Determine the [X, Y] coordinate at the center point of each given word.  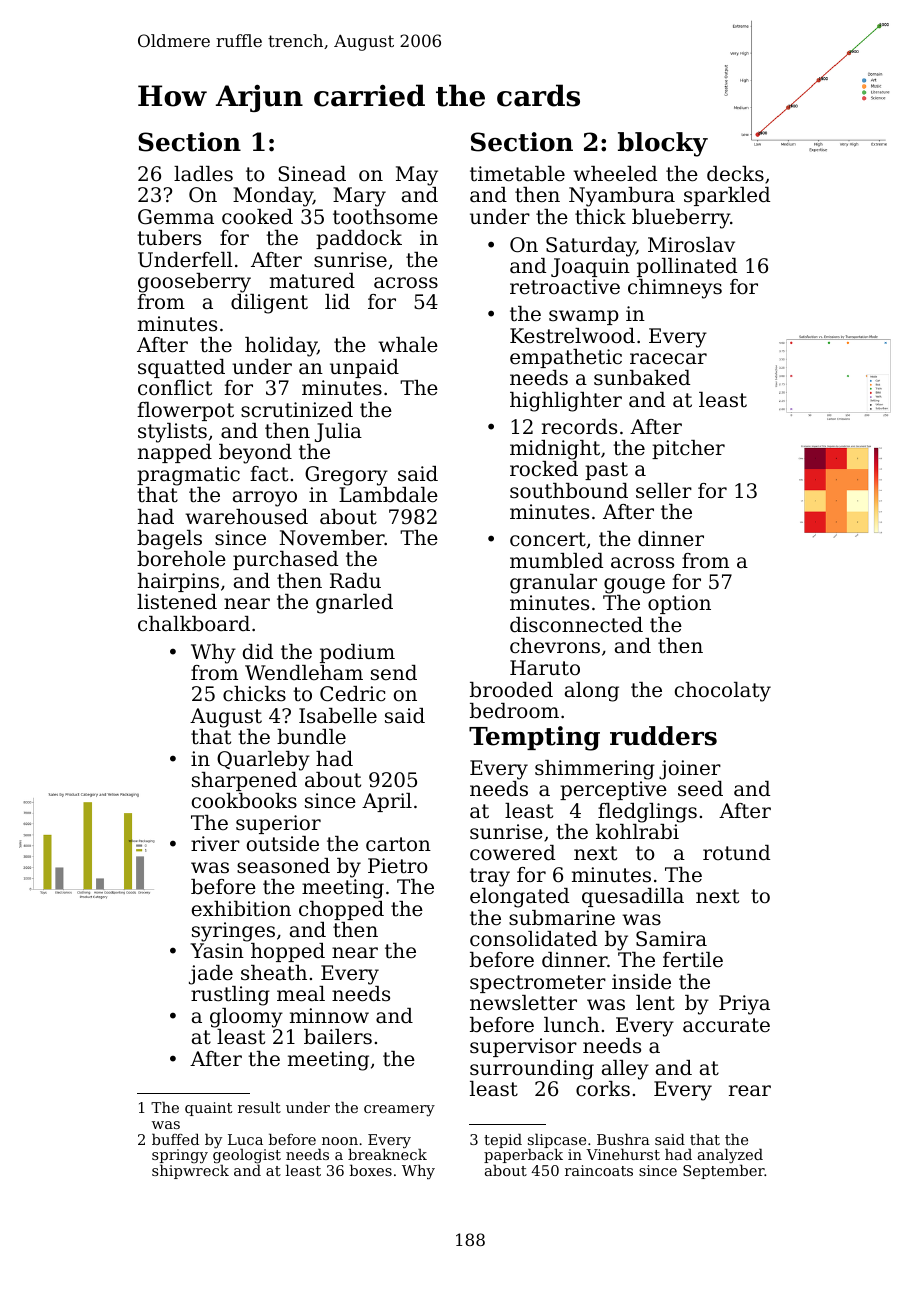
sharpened [244, 781]
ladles [203, 174]
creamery [399, 1110]
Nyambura [622, 197]
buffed [175, 1139]
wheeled [615, 174]
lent [655, 1002]
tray [490, 877]
